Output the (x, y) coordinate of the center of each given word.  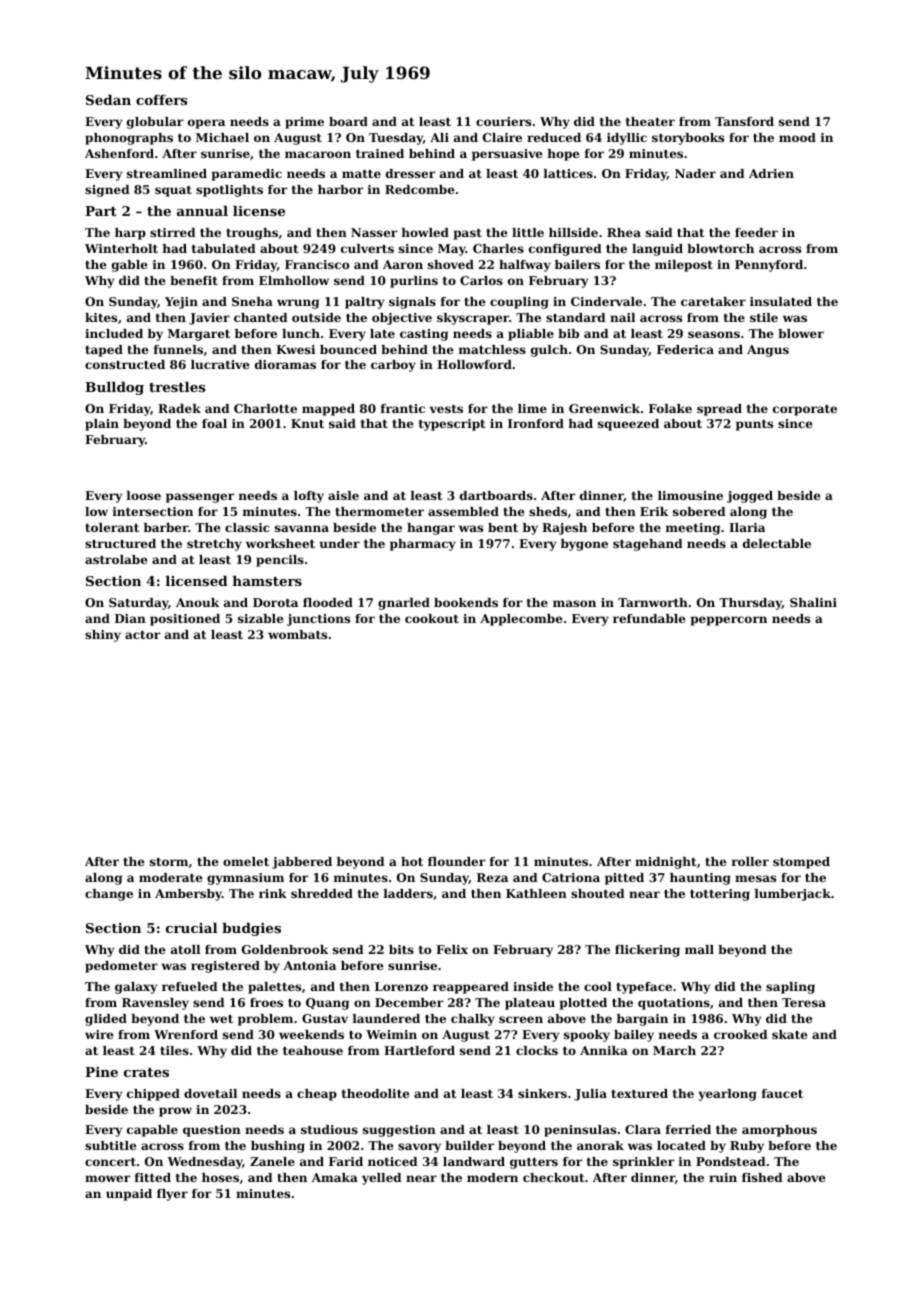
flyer (172, 1195)
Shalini (813, 602)
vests (446, 409)
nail (622, 317)
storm (169, 862)
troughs (252, 234)
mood (797, 137)
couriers (503, 121)
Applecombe (521, 620)
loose (144, 495)
